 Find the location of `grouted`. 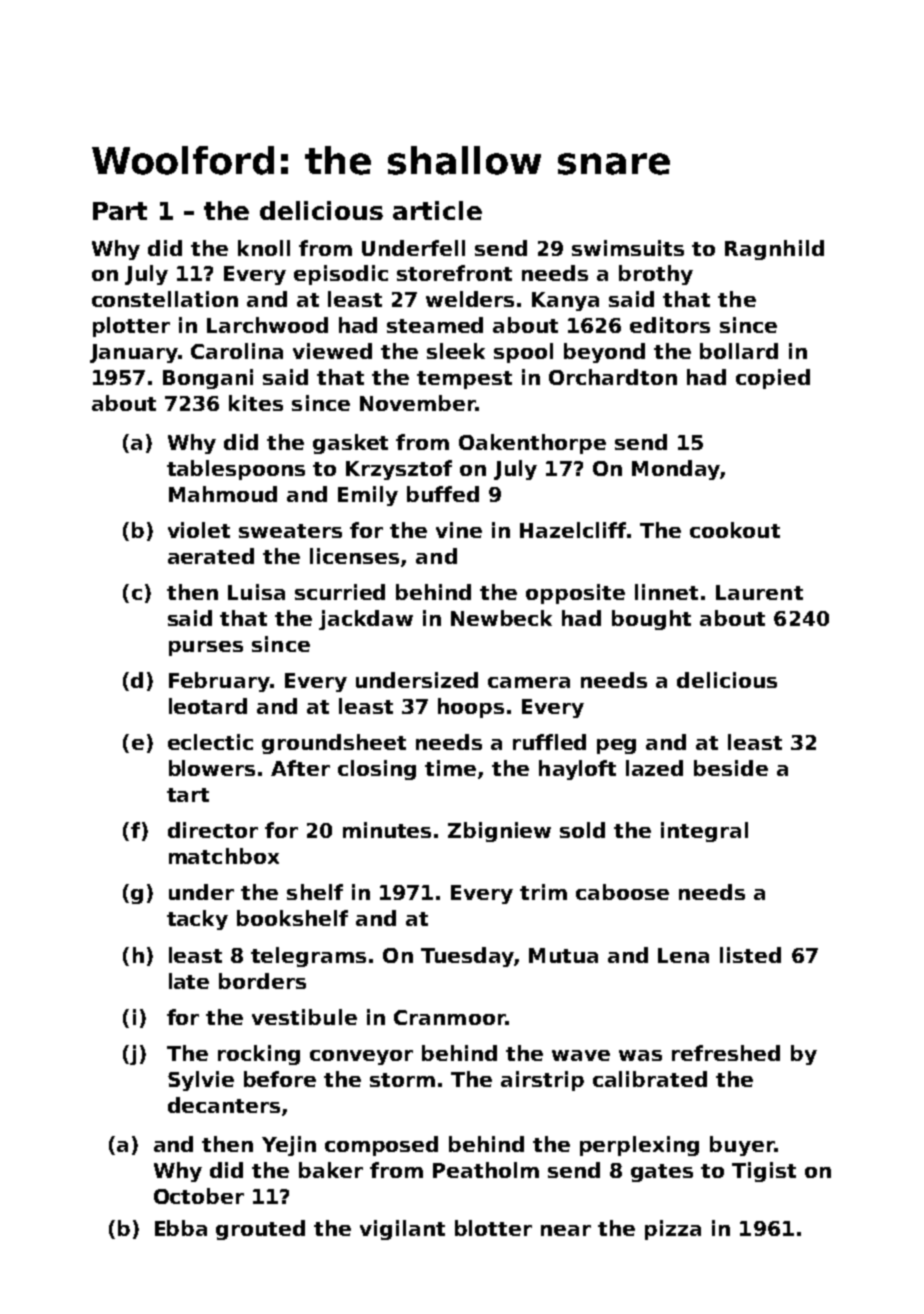

grouted is located at coordinates (260, 1230).
